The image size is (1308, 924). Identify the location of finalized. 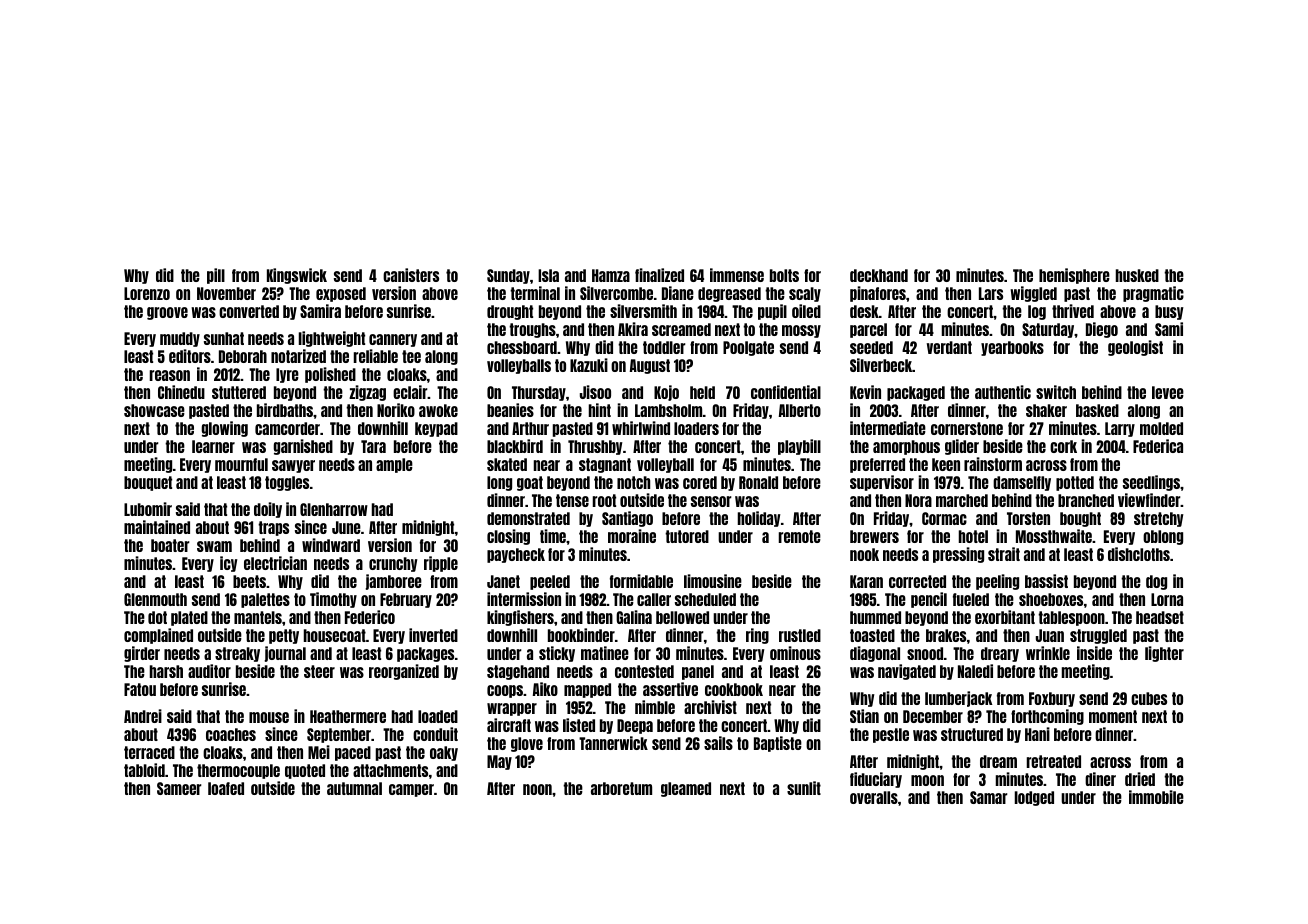
(659, 275).
